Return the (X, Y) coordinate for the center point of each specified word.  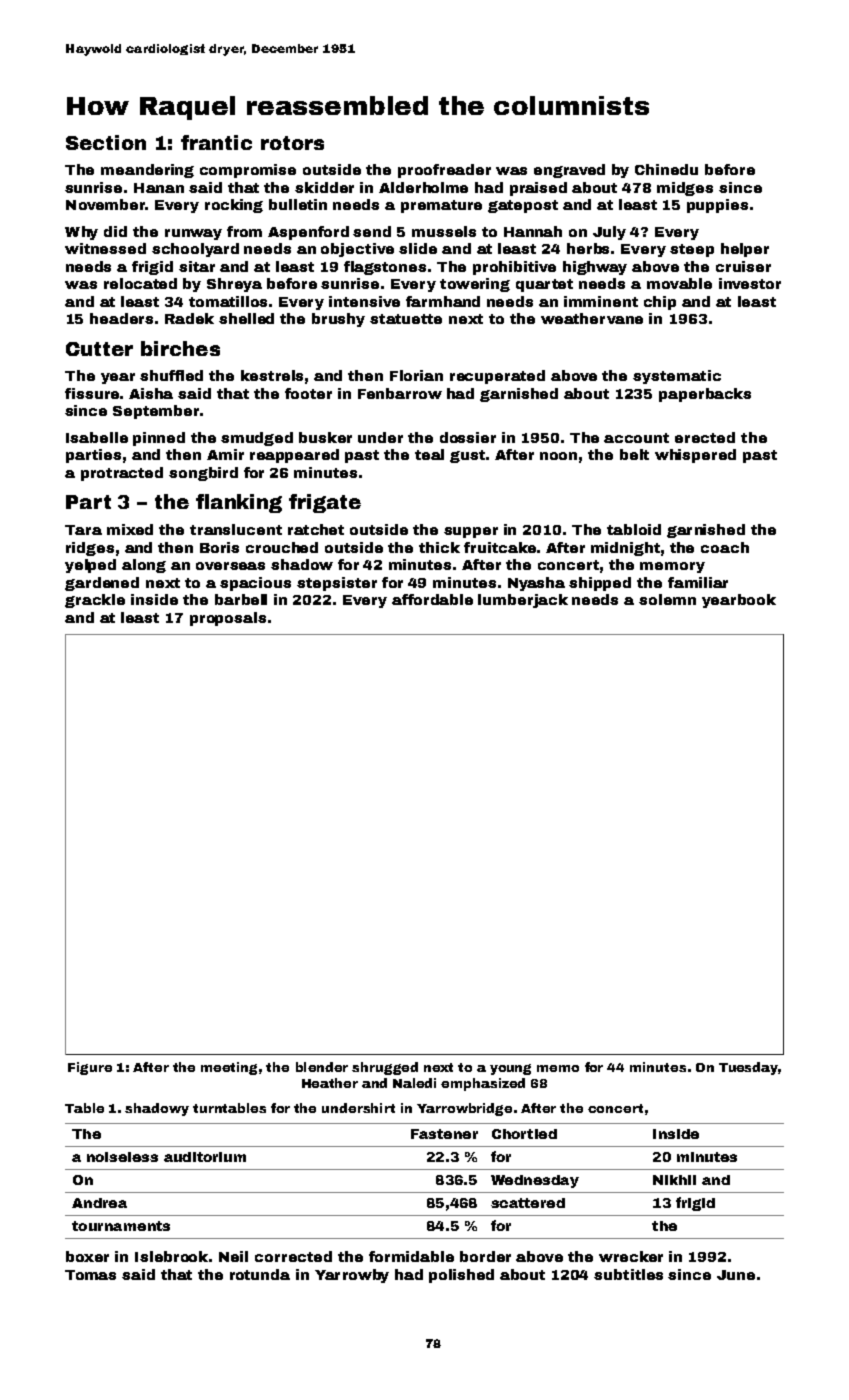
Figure (90, 1068)
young (510, 1069)
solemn (667, 599)
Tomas (90, 1275)
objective (357, 250)
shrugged (385, 1068)
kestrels (272, 375)
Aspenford (308, 233)
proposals (228, 619)
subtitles (628, 1274)
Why (81, 233)
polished (461, 1276)
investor (750, 283)
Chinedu (666, 169)
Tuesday (748, 1068)
